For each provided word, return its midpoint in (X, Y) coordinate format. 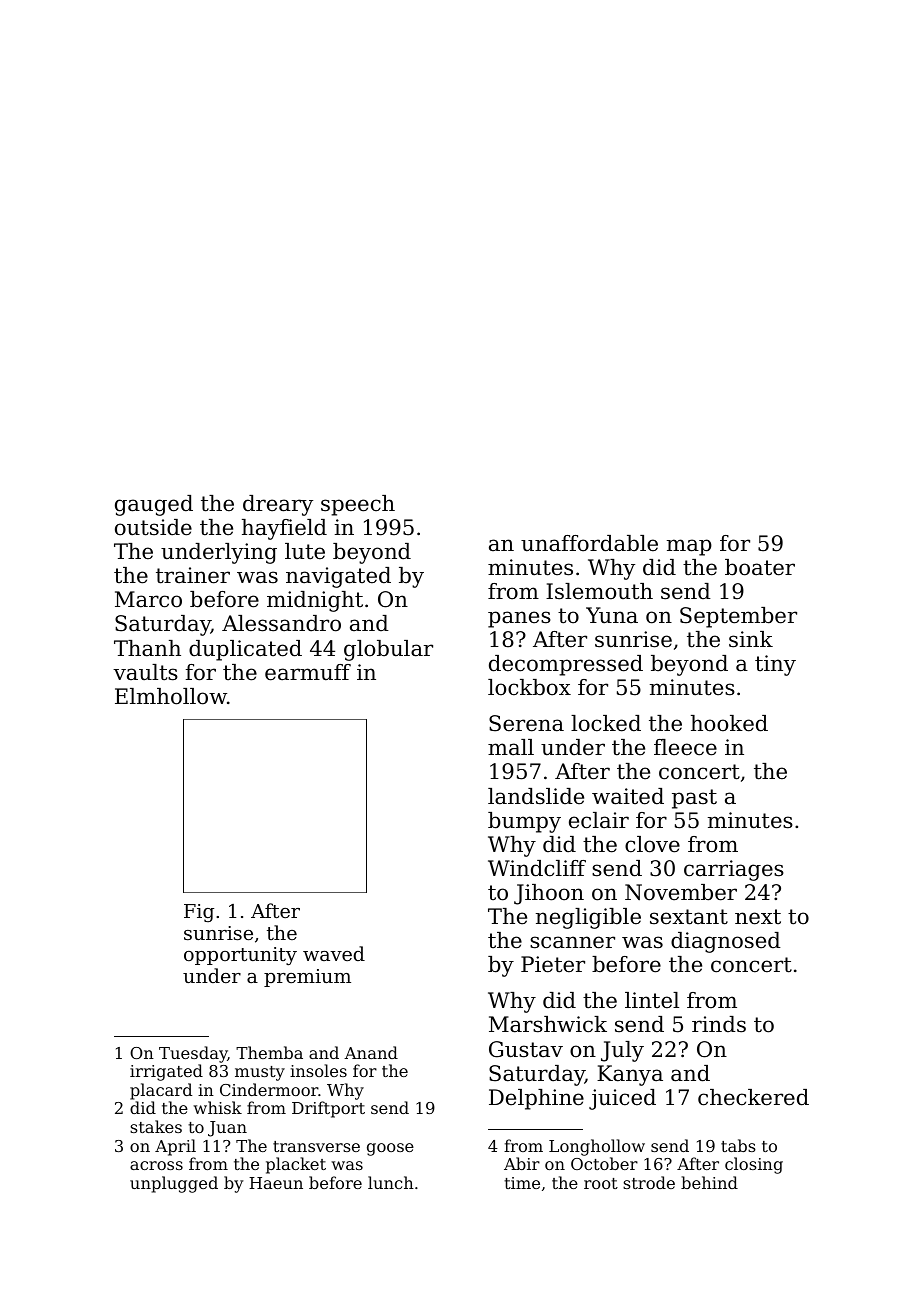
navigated (338, 577)
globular (388, 650)
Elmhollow (171, 696)
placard (161, 1091)
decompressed (566, 665)
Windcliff (537, 868)
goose (390, 1149)
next (758, 917)
